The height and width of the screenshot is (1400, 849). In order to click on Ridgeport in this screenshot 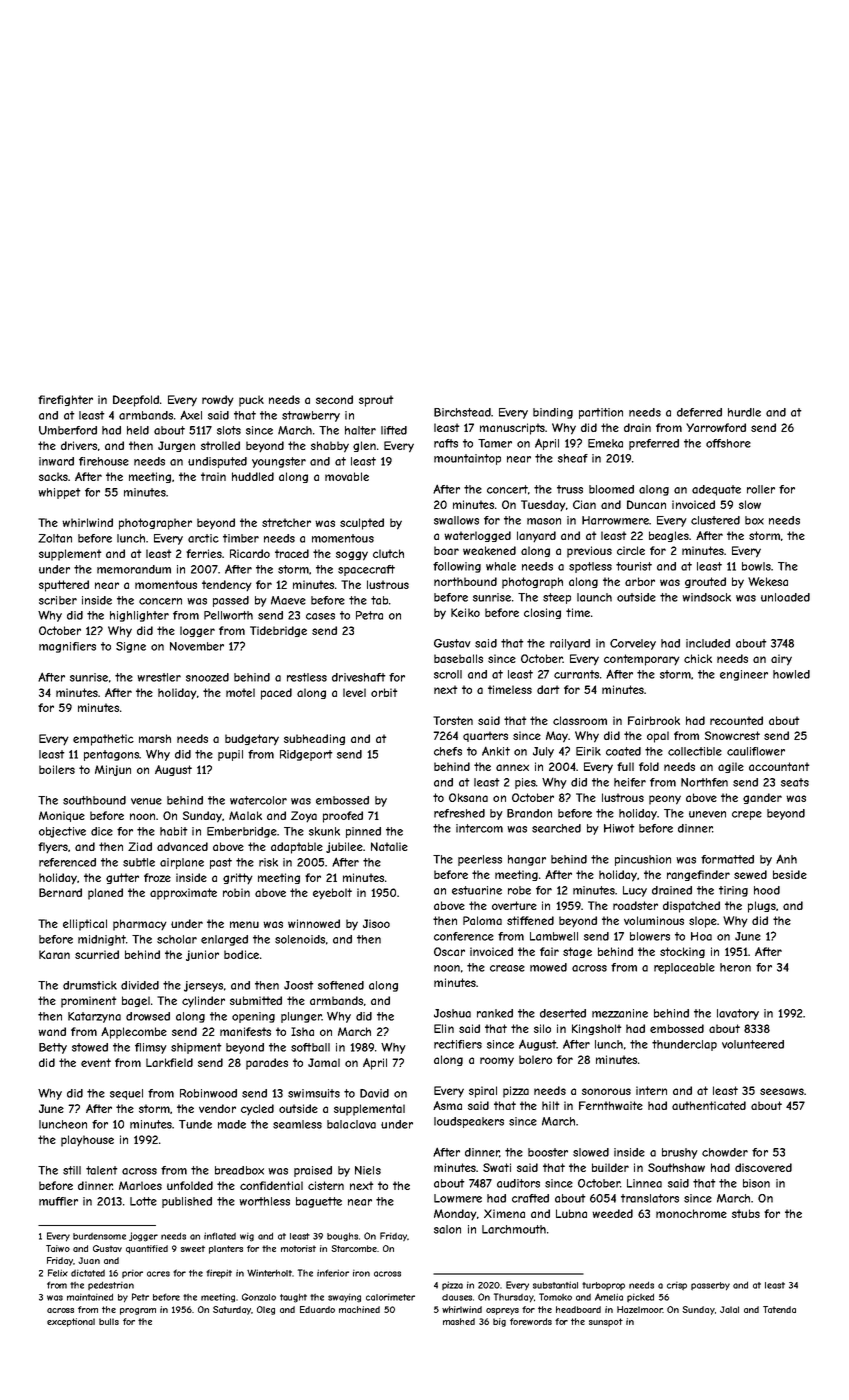, I will do `click(306, 755)`.
